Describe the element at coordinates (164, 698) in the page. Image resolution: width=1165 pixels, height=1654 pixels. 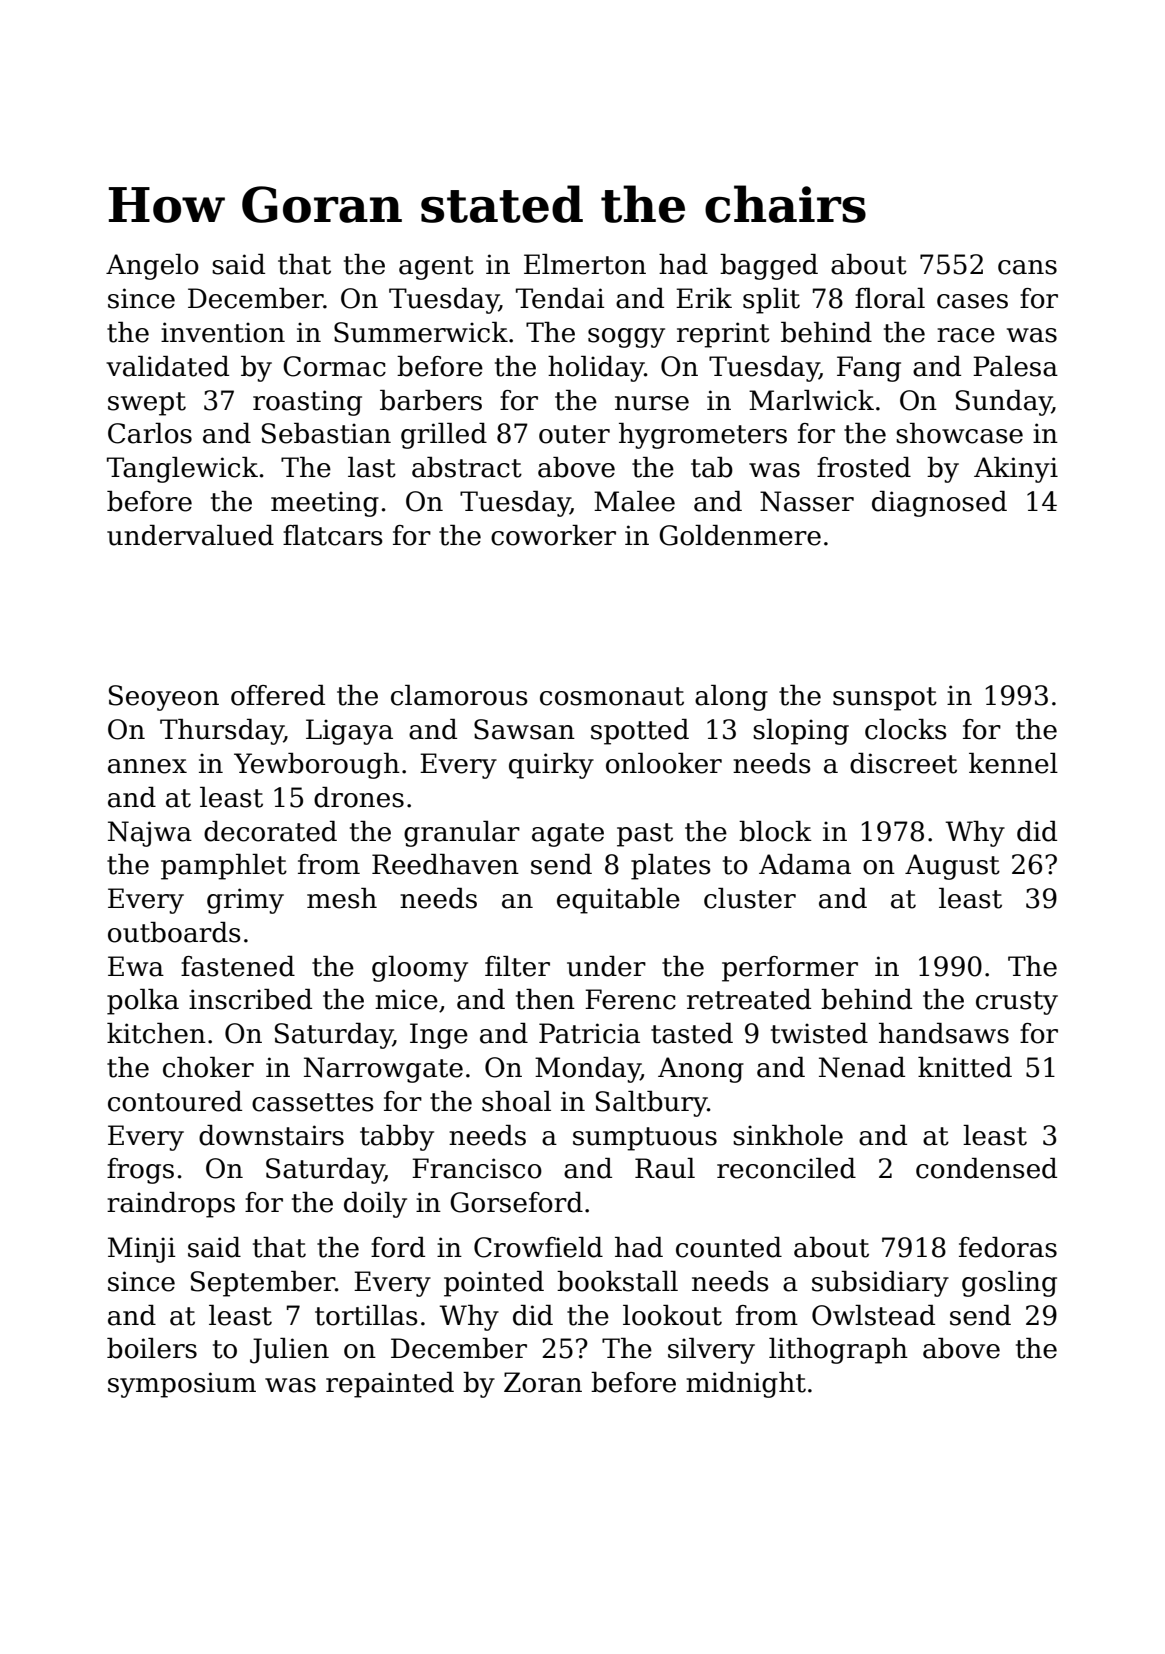
I see `Seoyeon` at that location.
